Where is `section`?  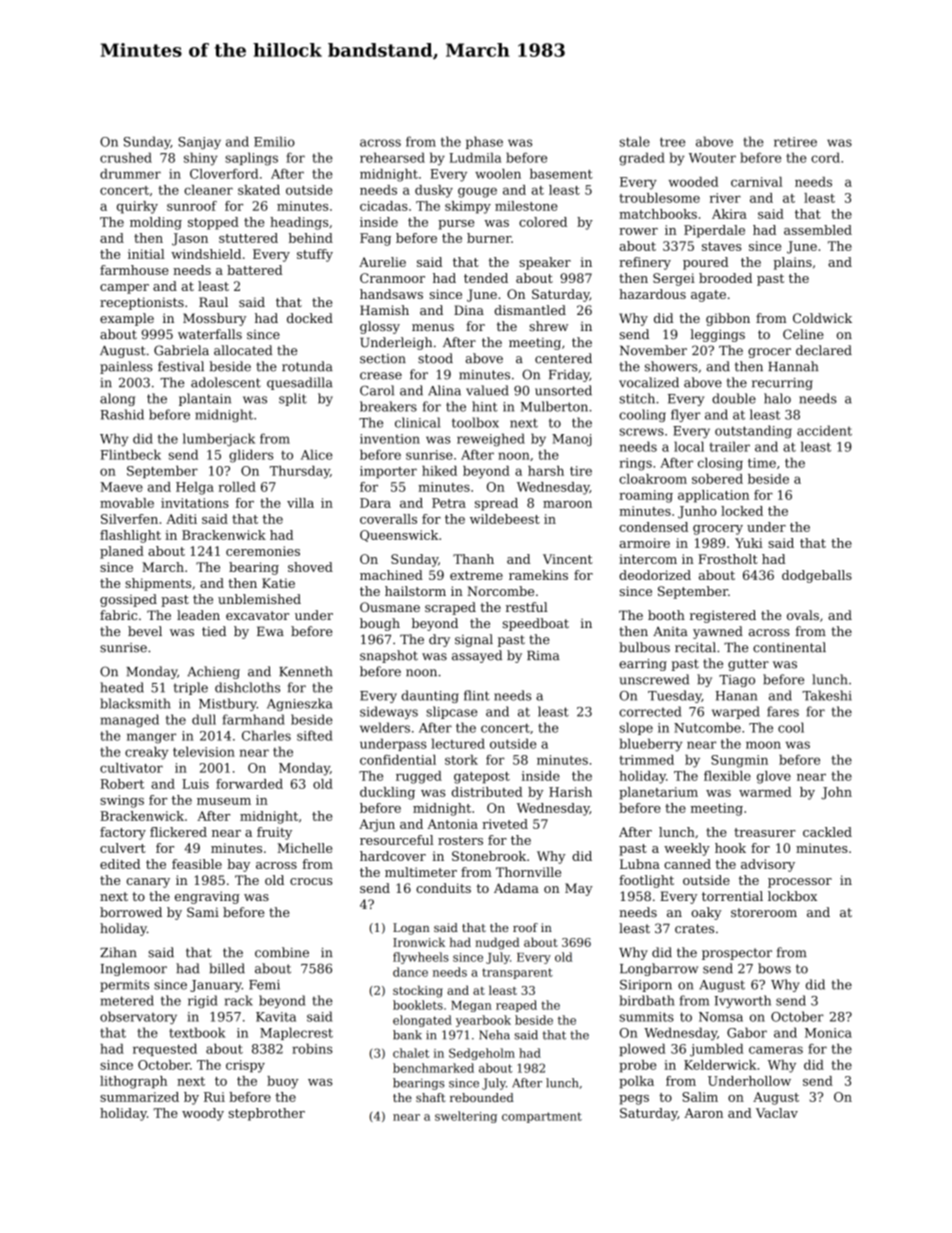
section is located at coordinates (383, 359).
